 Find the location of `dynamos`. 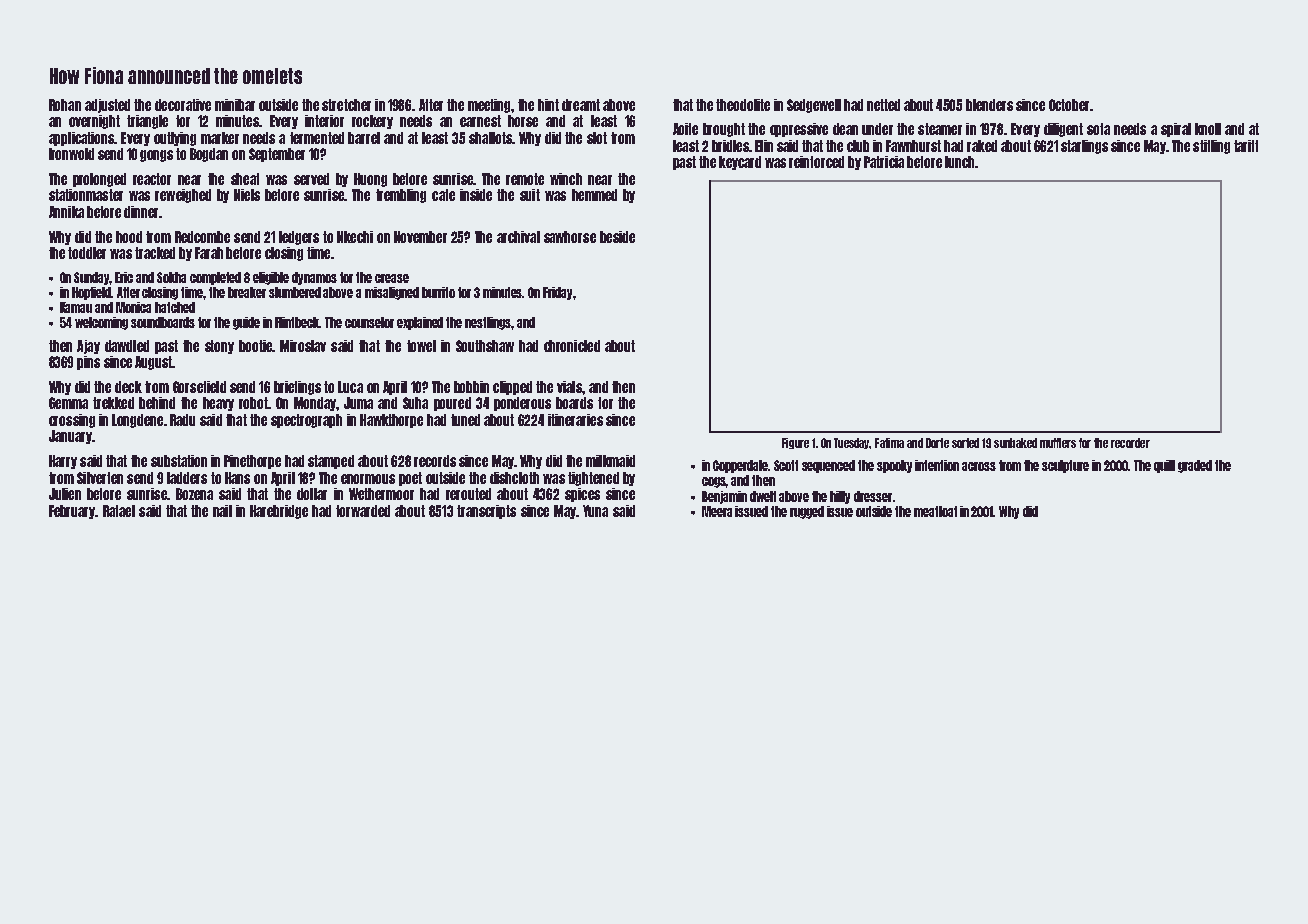

dynamos is located at coordinates (314, 278).
